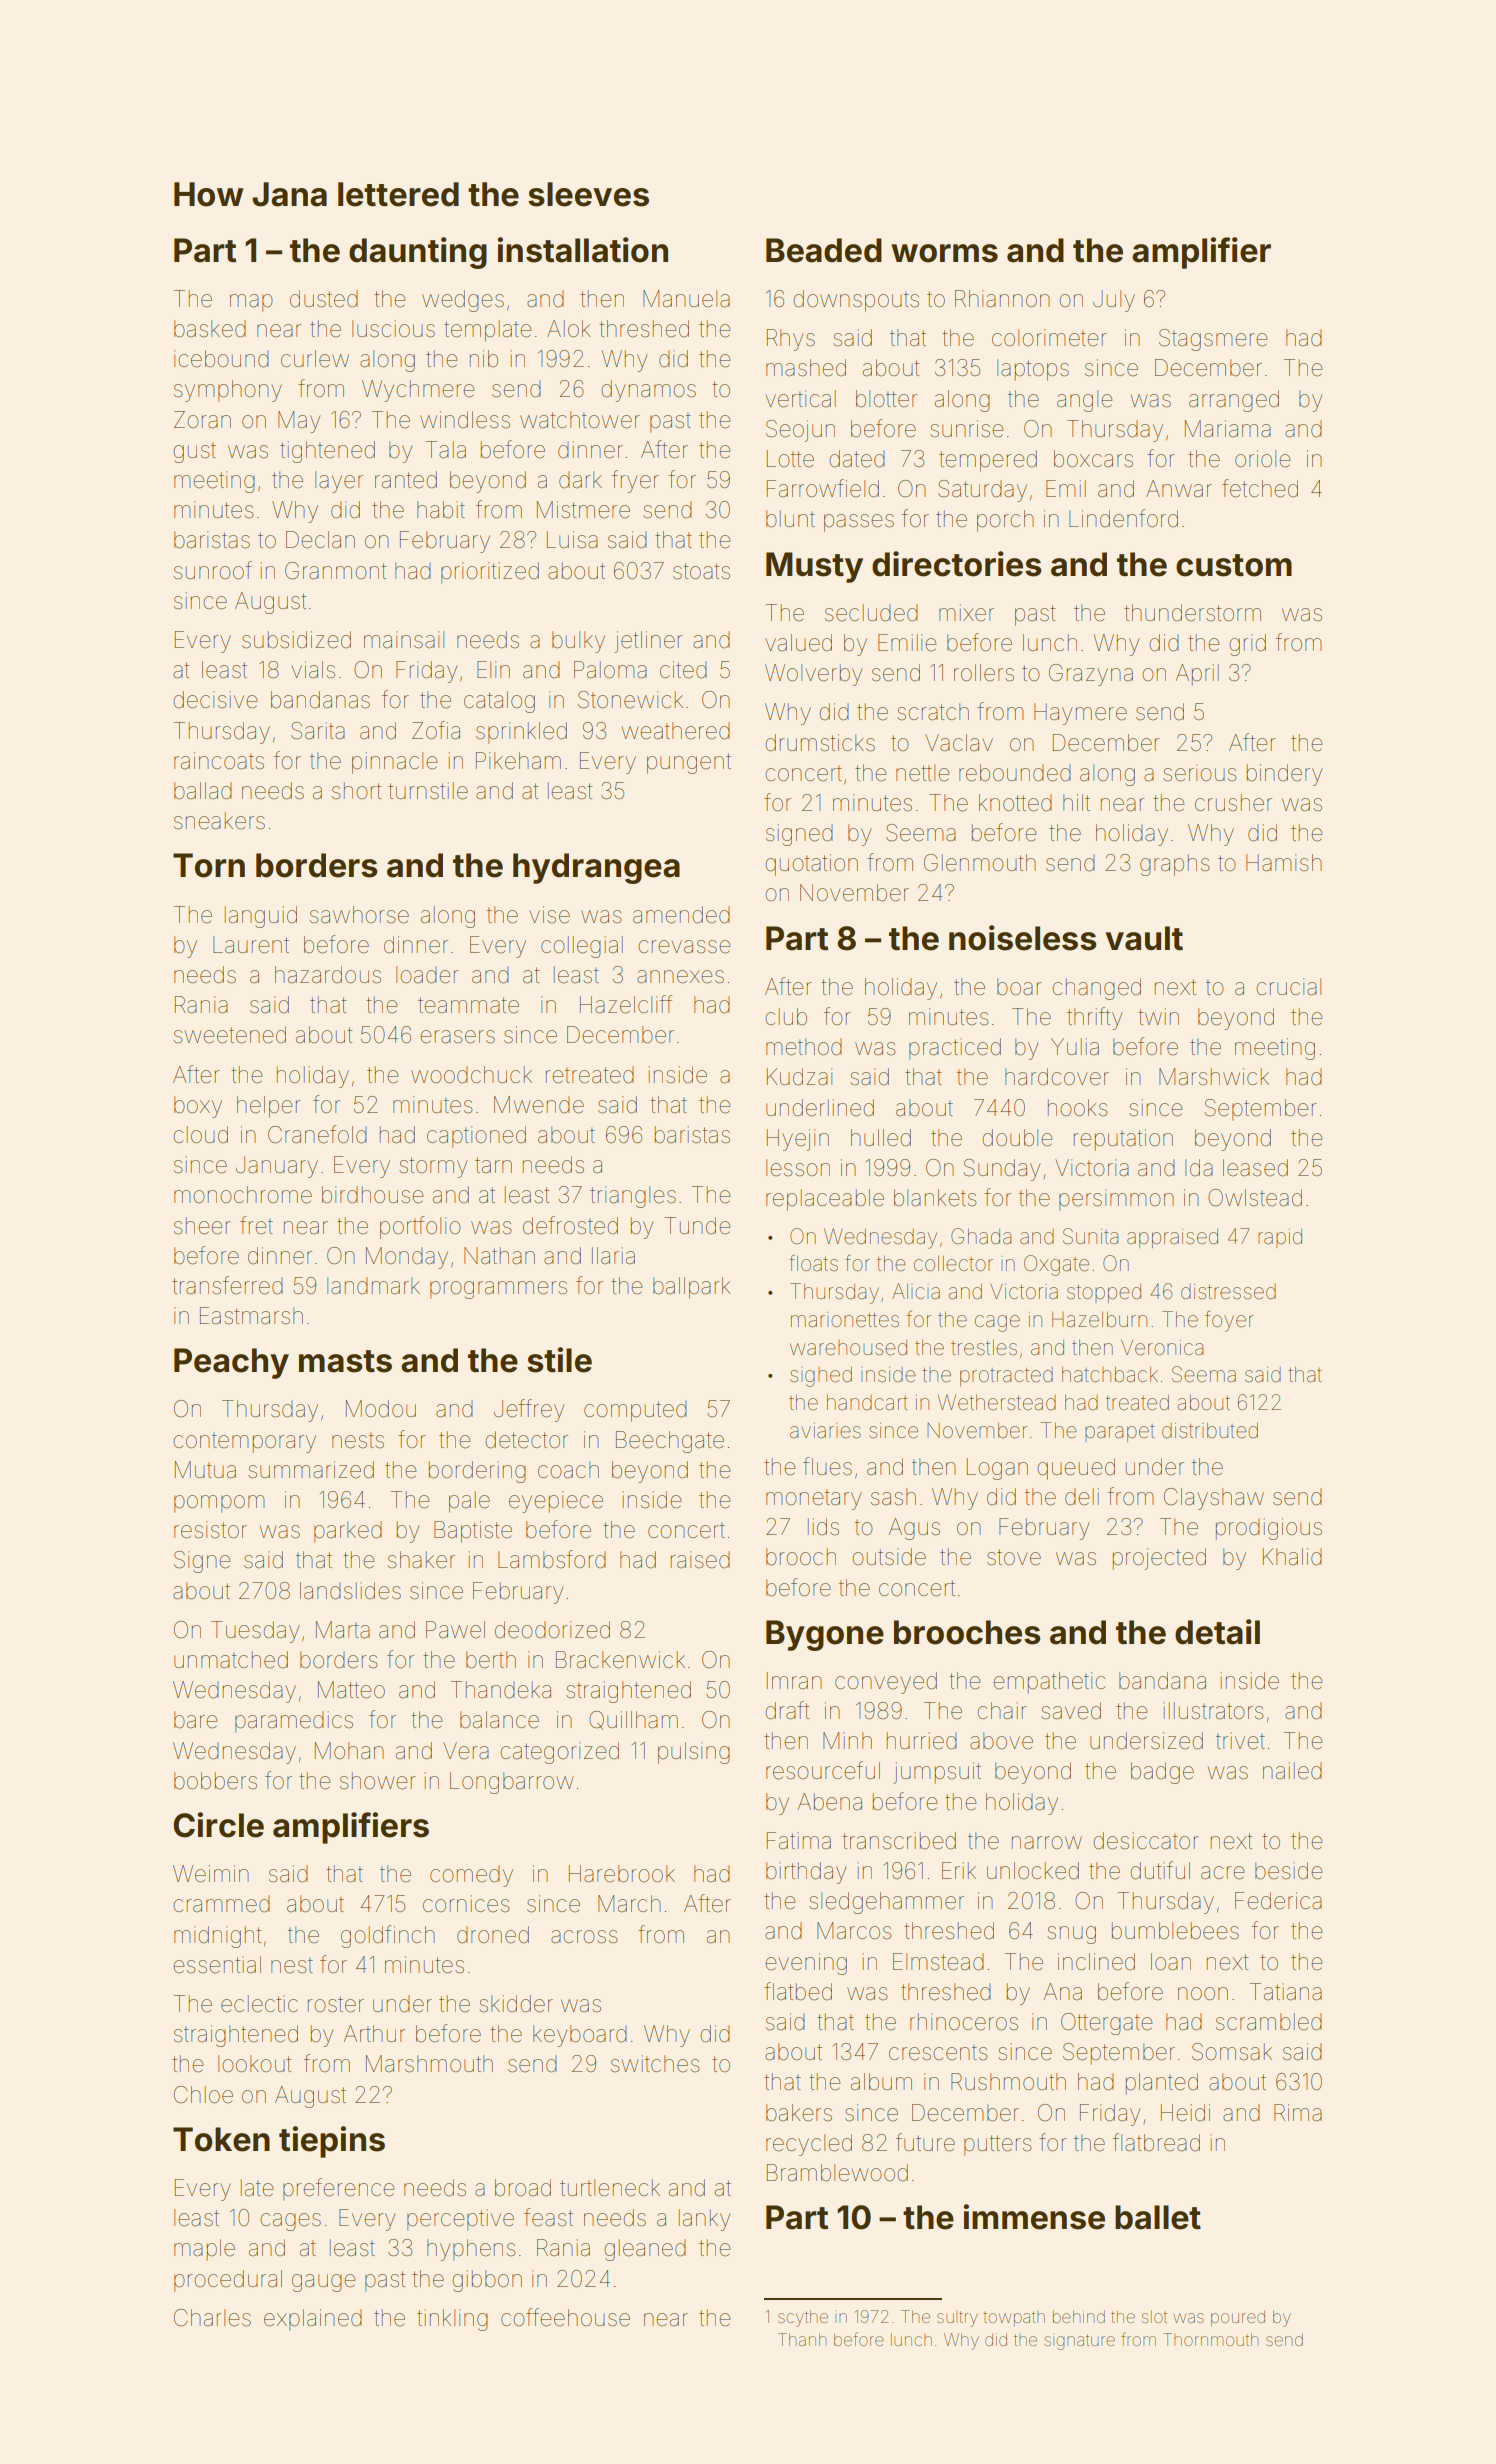 The image size is (1496, 2464). Describe the element at coordinates (867, 1402) in the screenshot. I see `handcart` at that location.
